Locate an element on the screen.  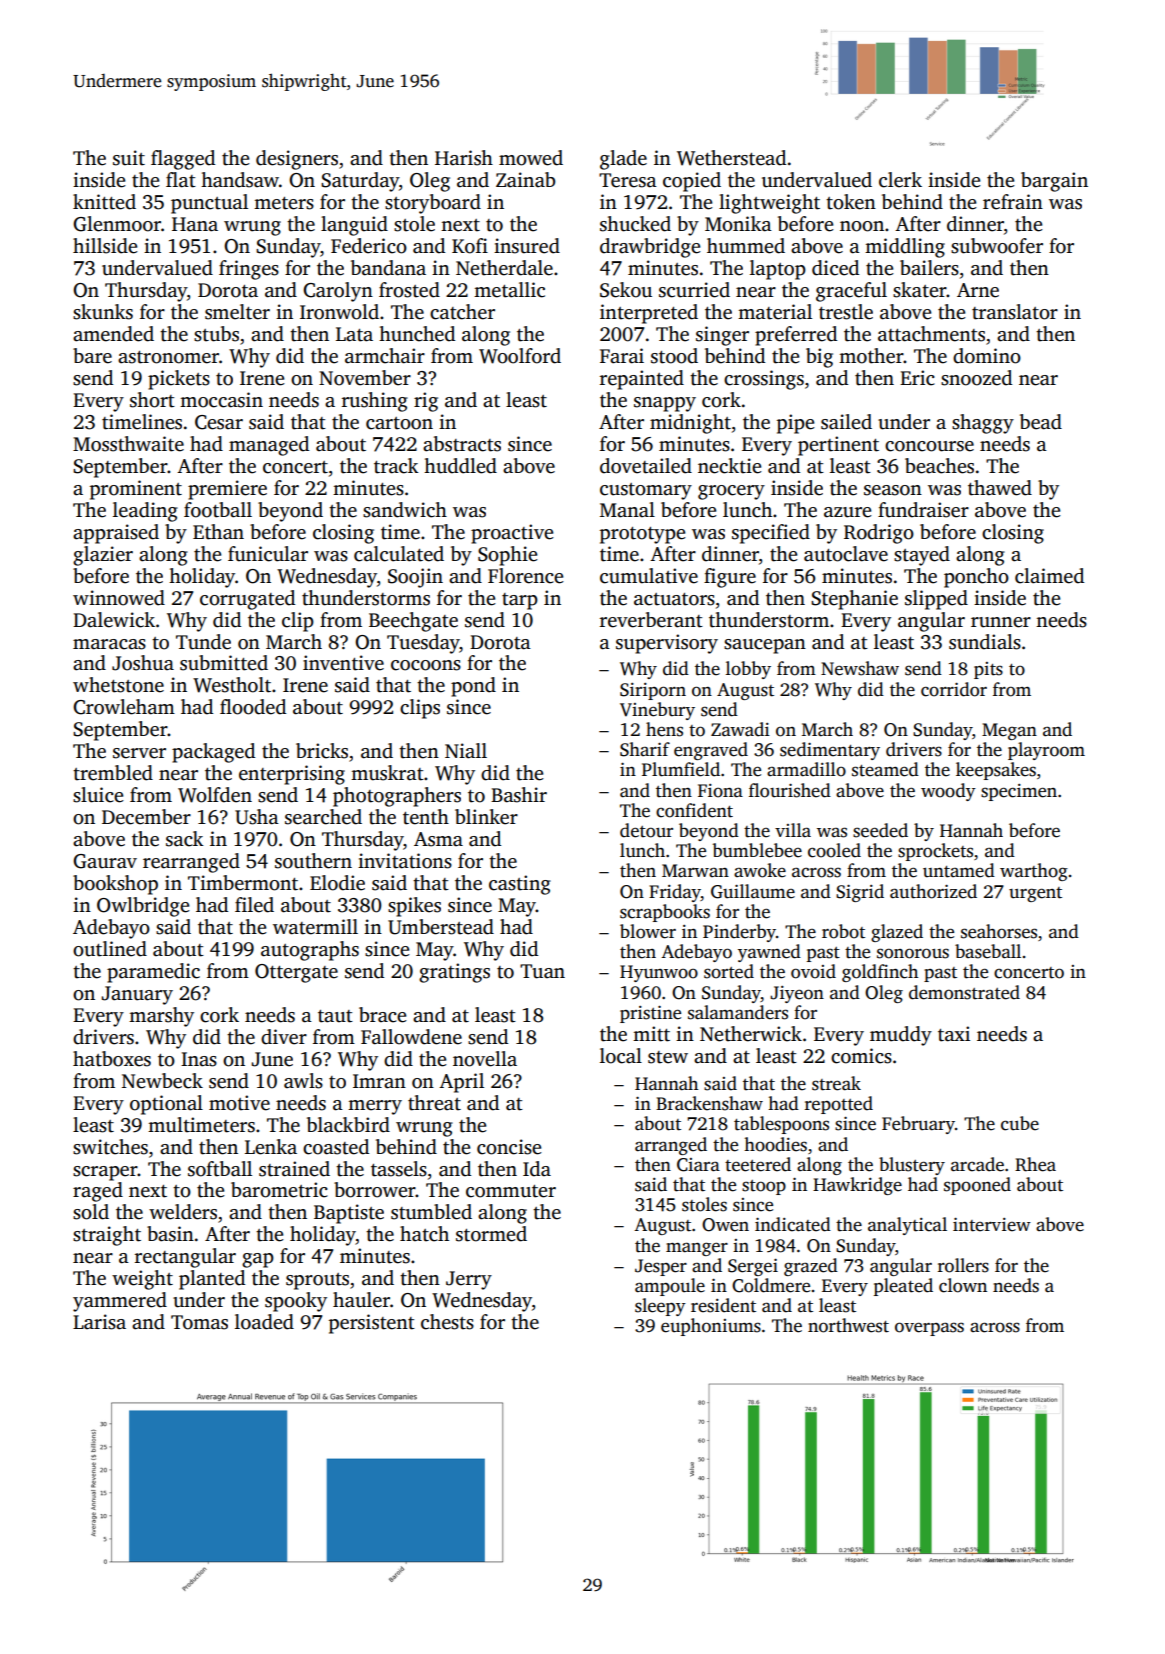
sedimentary is located at coordinates (830, 751).
